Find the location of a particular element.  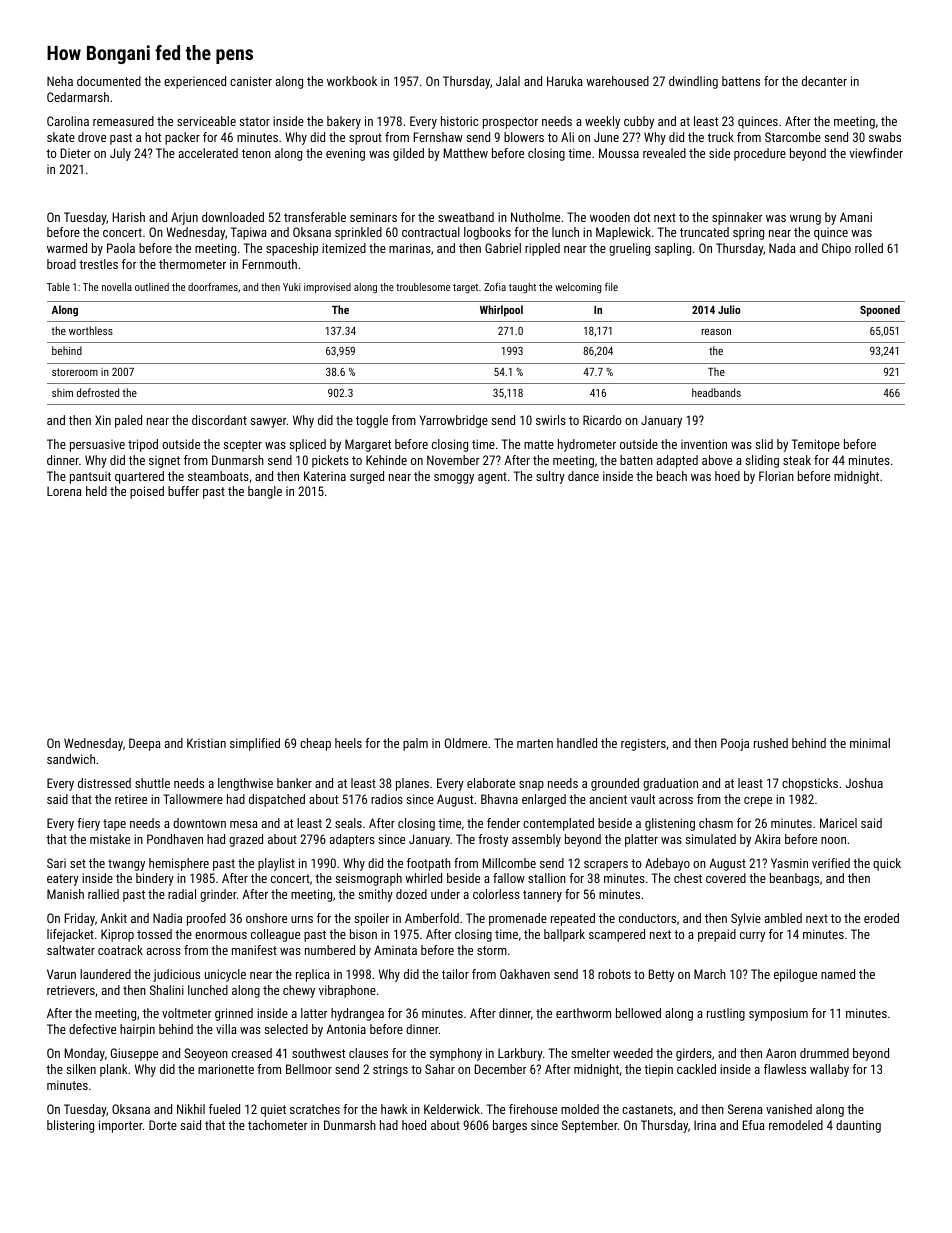

decanter is located at coordinates (824, 81).
